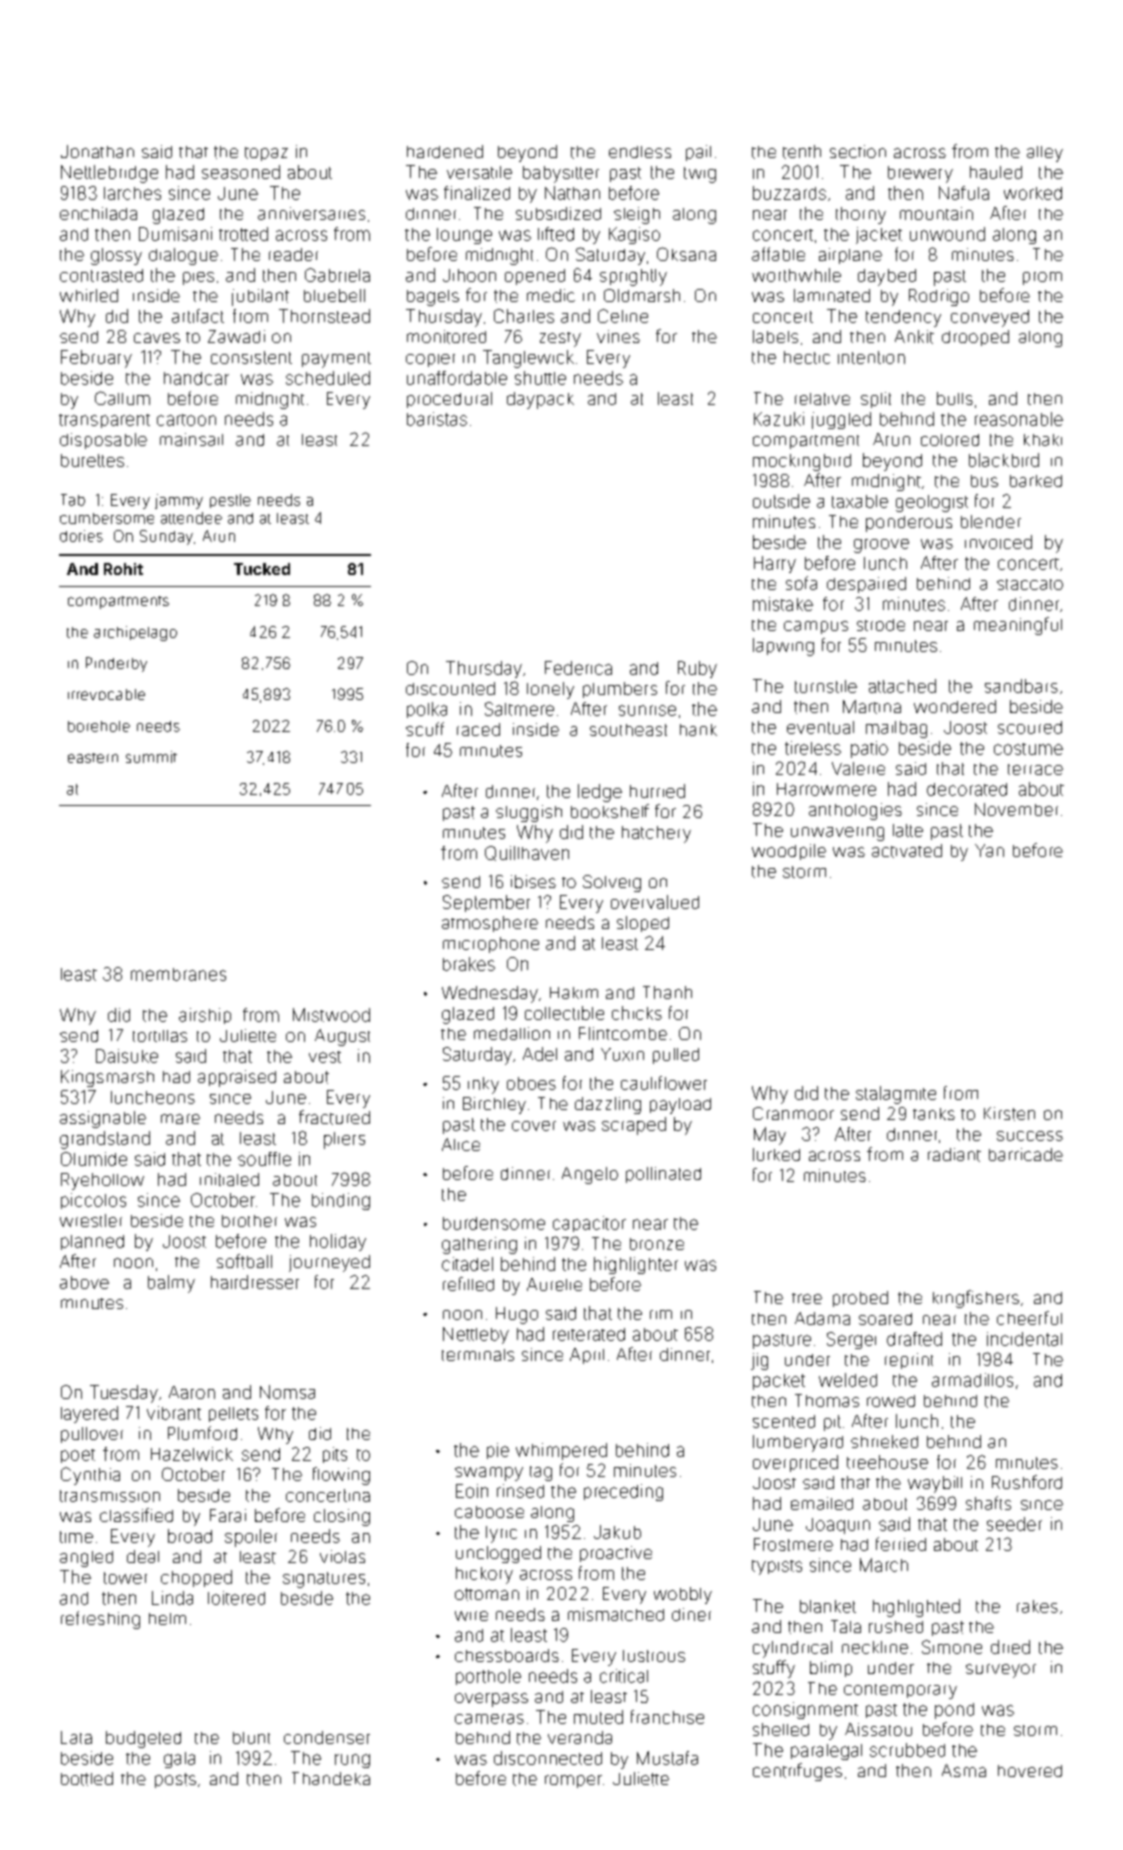  What do you see at coordinates (266, 154) in the page?
I see `topaz` at bounding box center [266, 154].
